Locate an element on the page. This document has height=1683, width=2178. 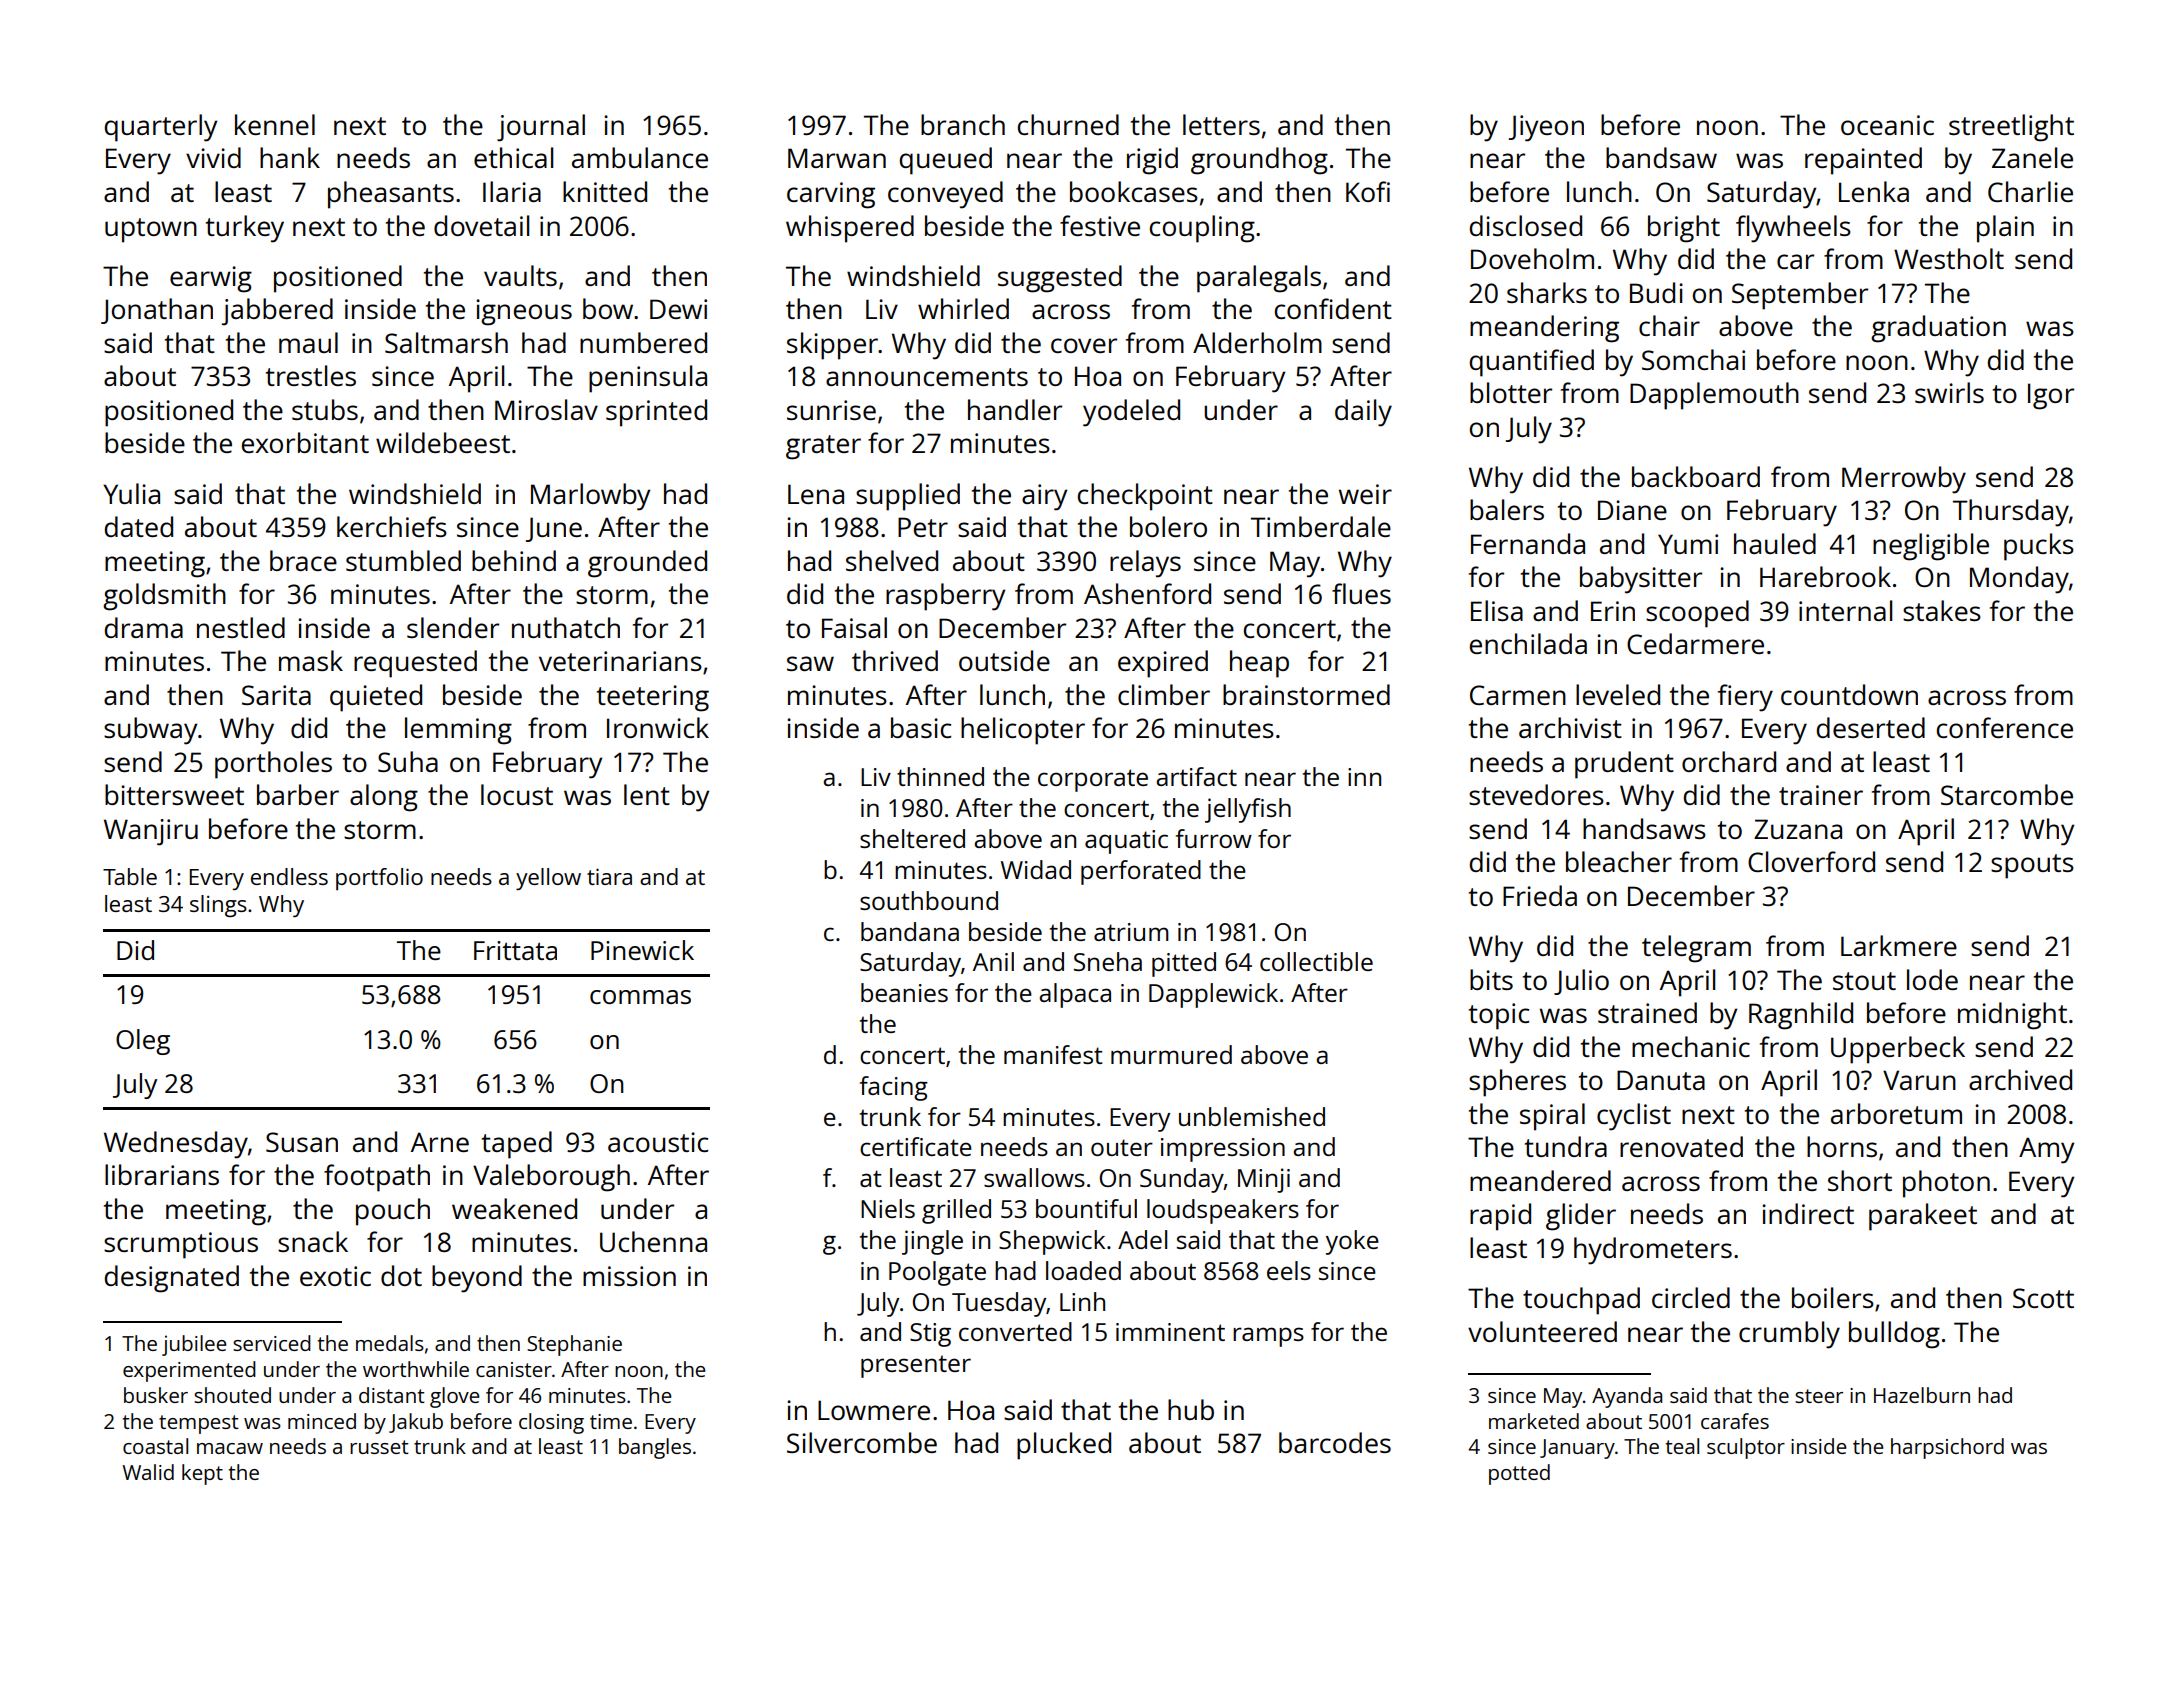
oceanic is located at coordinates (1887, 125).
